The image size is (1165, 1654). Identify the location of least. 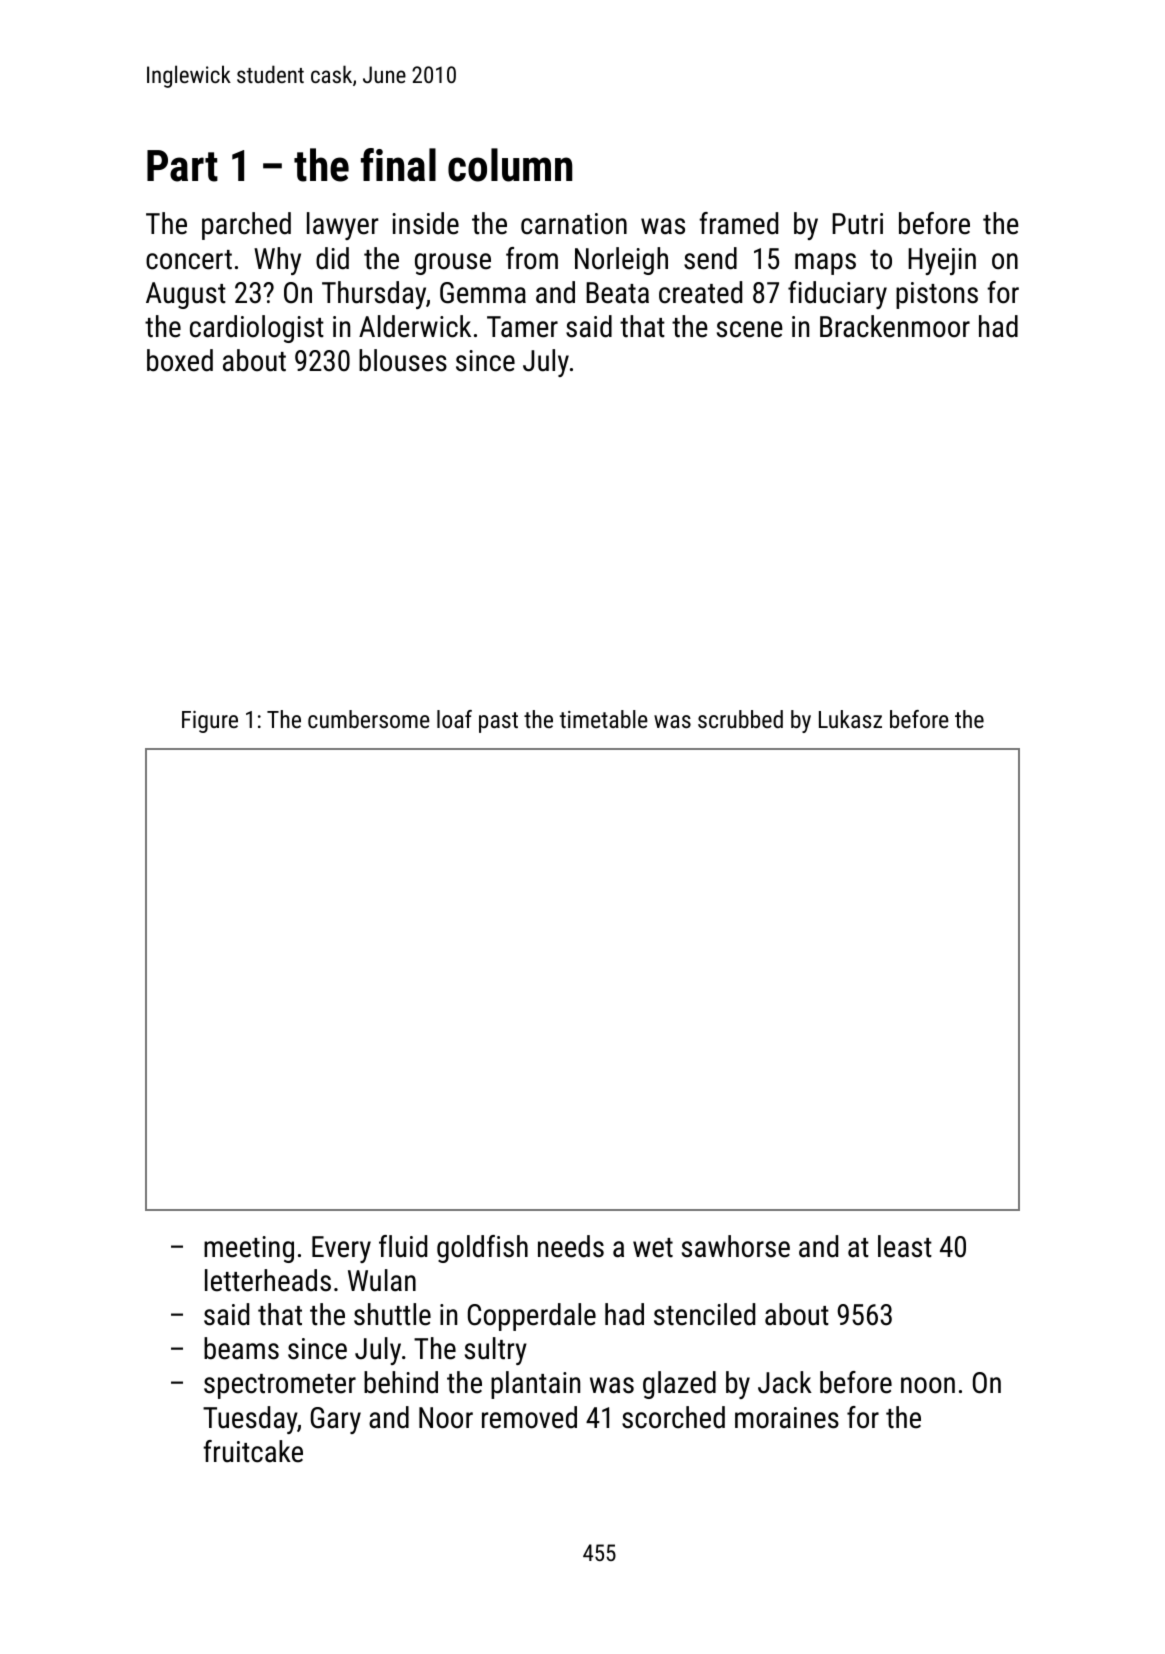
(905, 1246).
